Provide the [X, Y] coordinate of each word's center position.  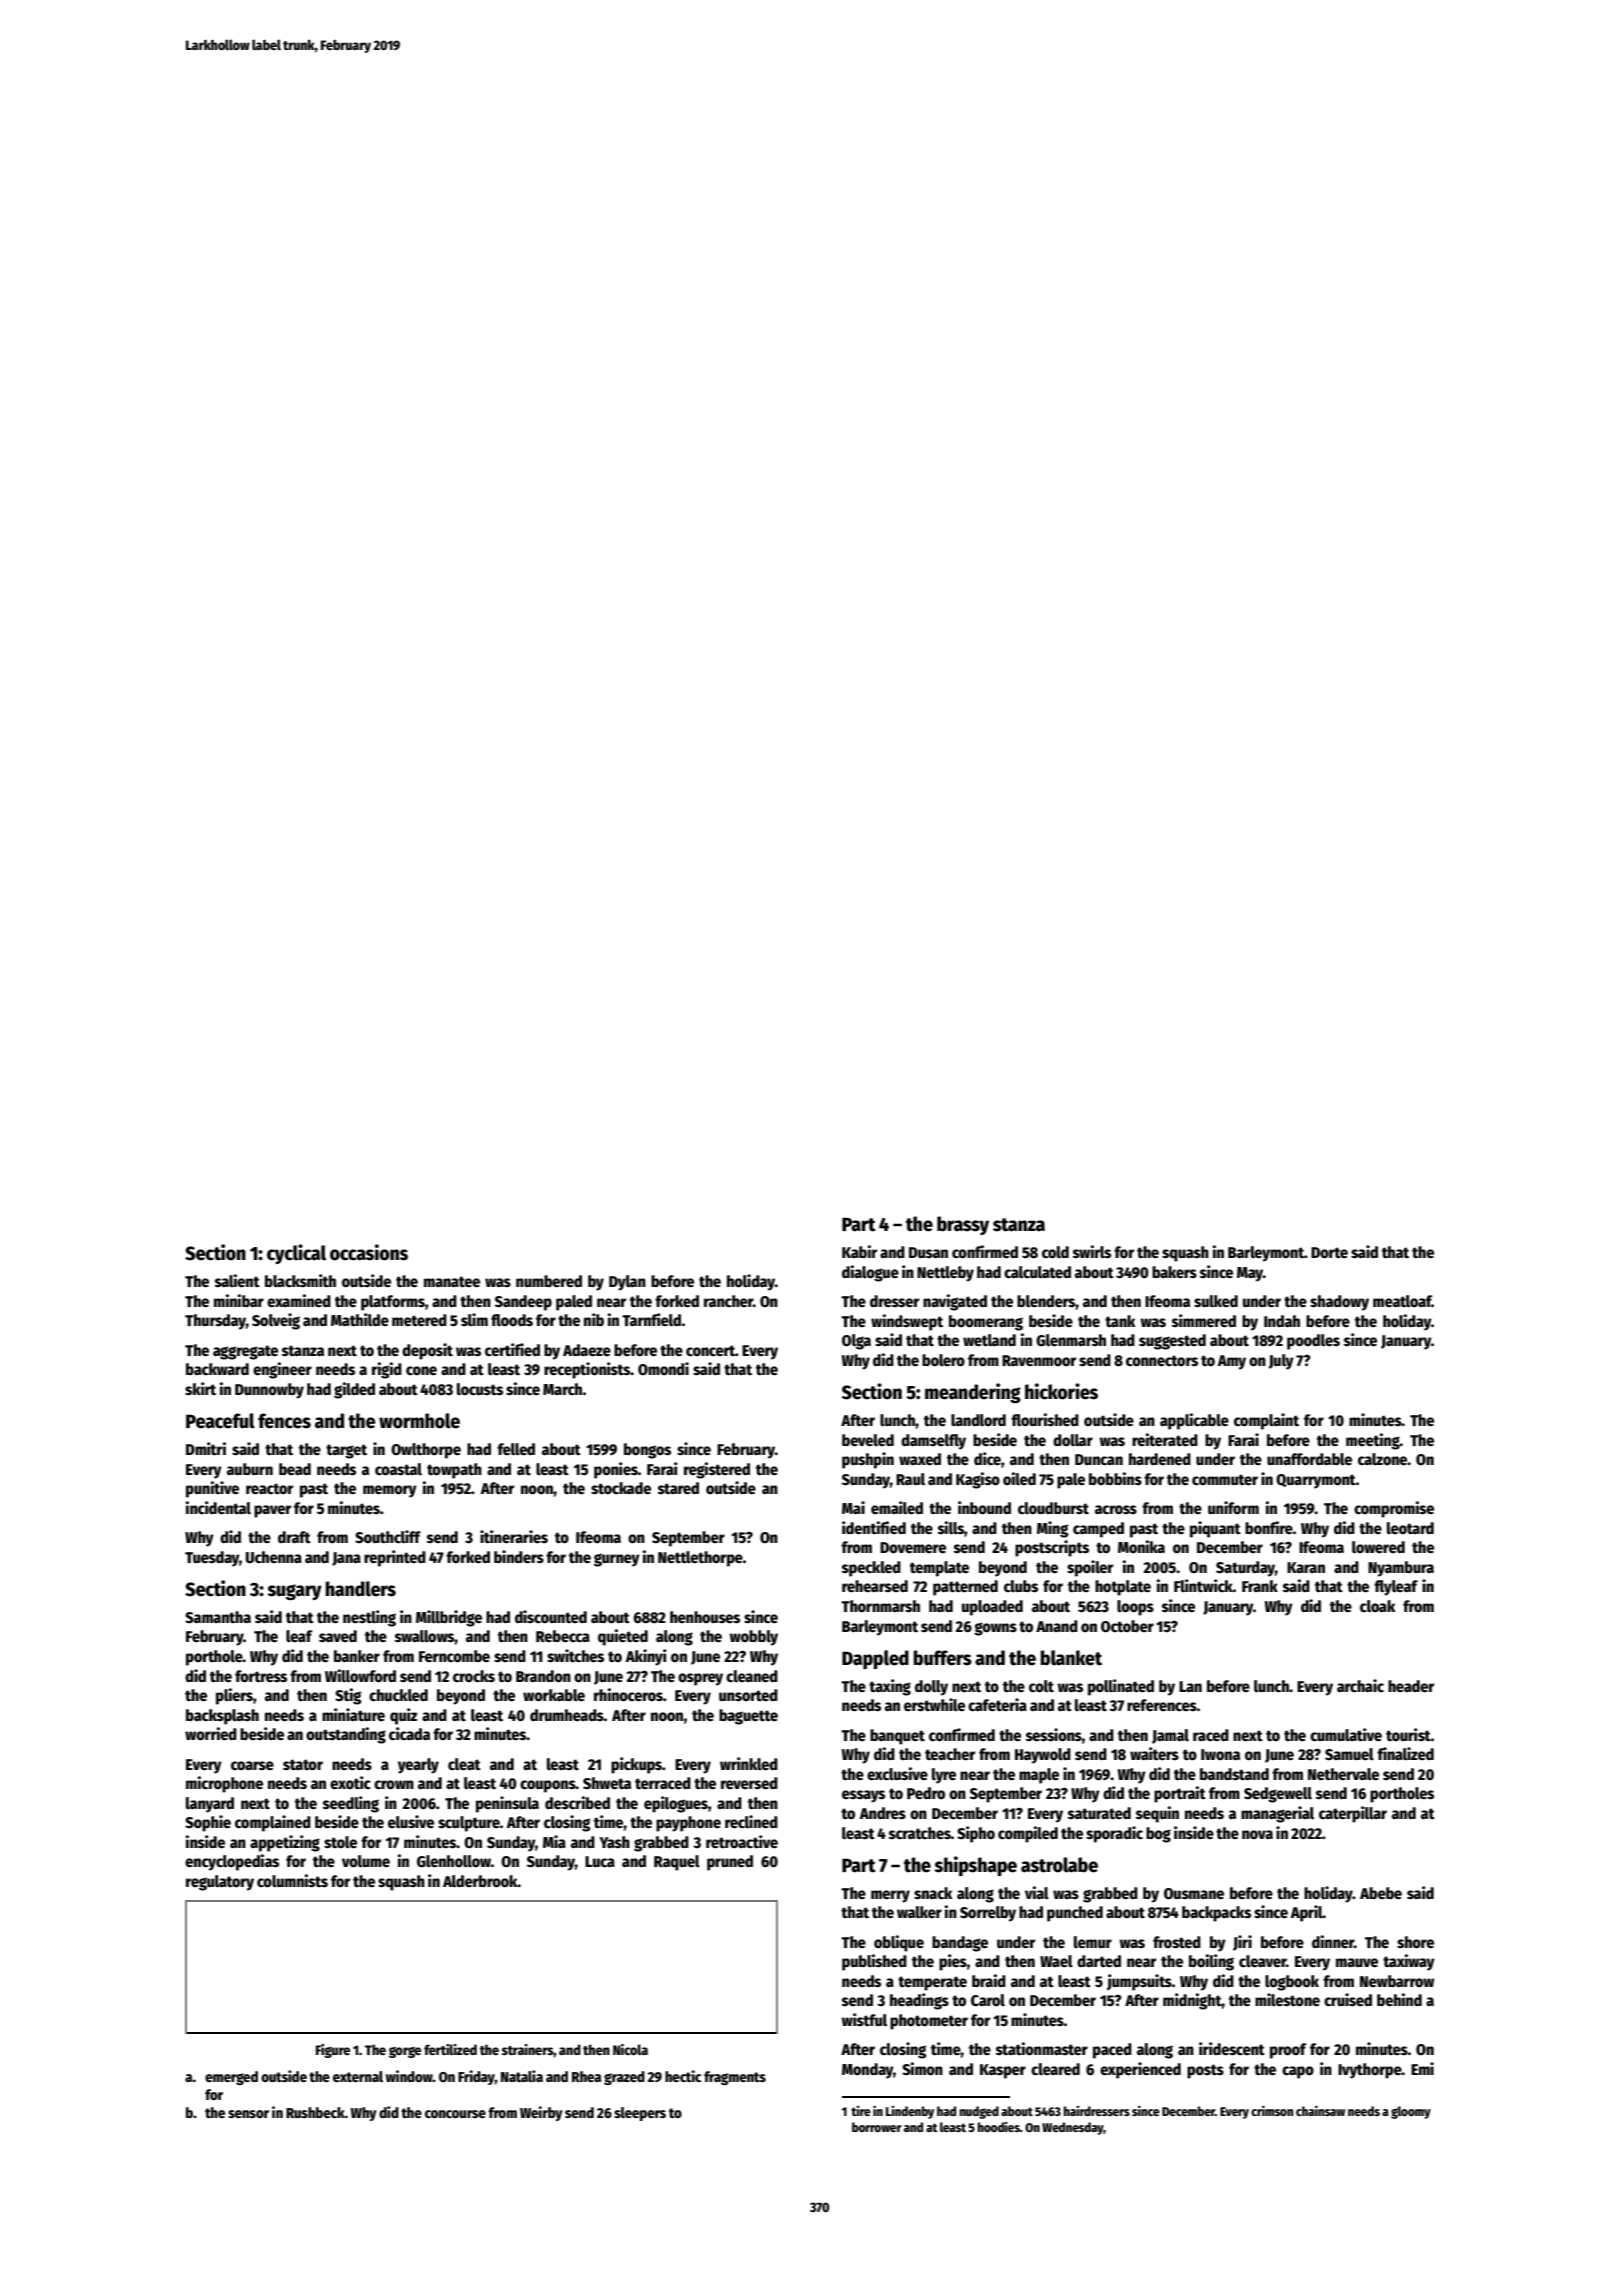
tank [1120, 1321]
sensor [248, 2114]
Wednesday [1073, 2128]
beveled [868, 1440]
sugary [294, 1592]
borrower [877, 2127]
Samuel [1349, 1754]
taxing [890, 1687]
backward [217, 1369]
